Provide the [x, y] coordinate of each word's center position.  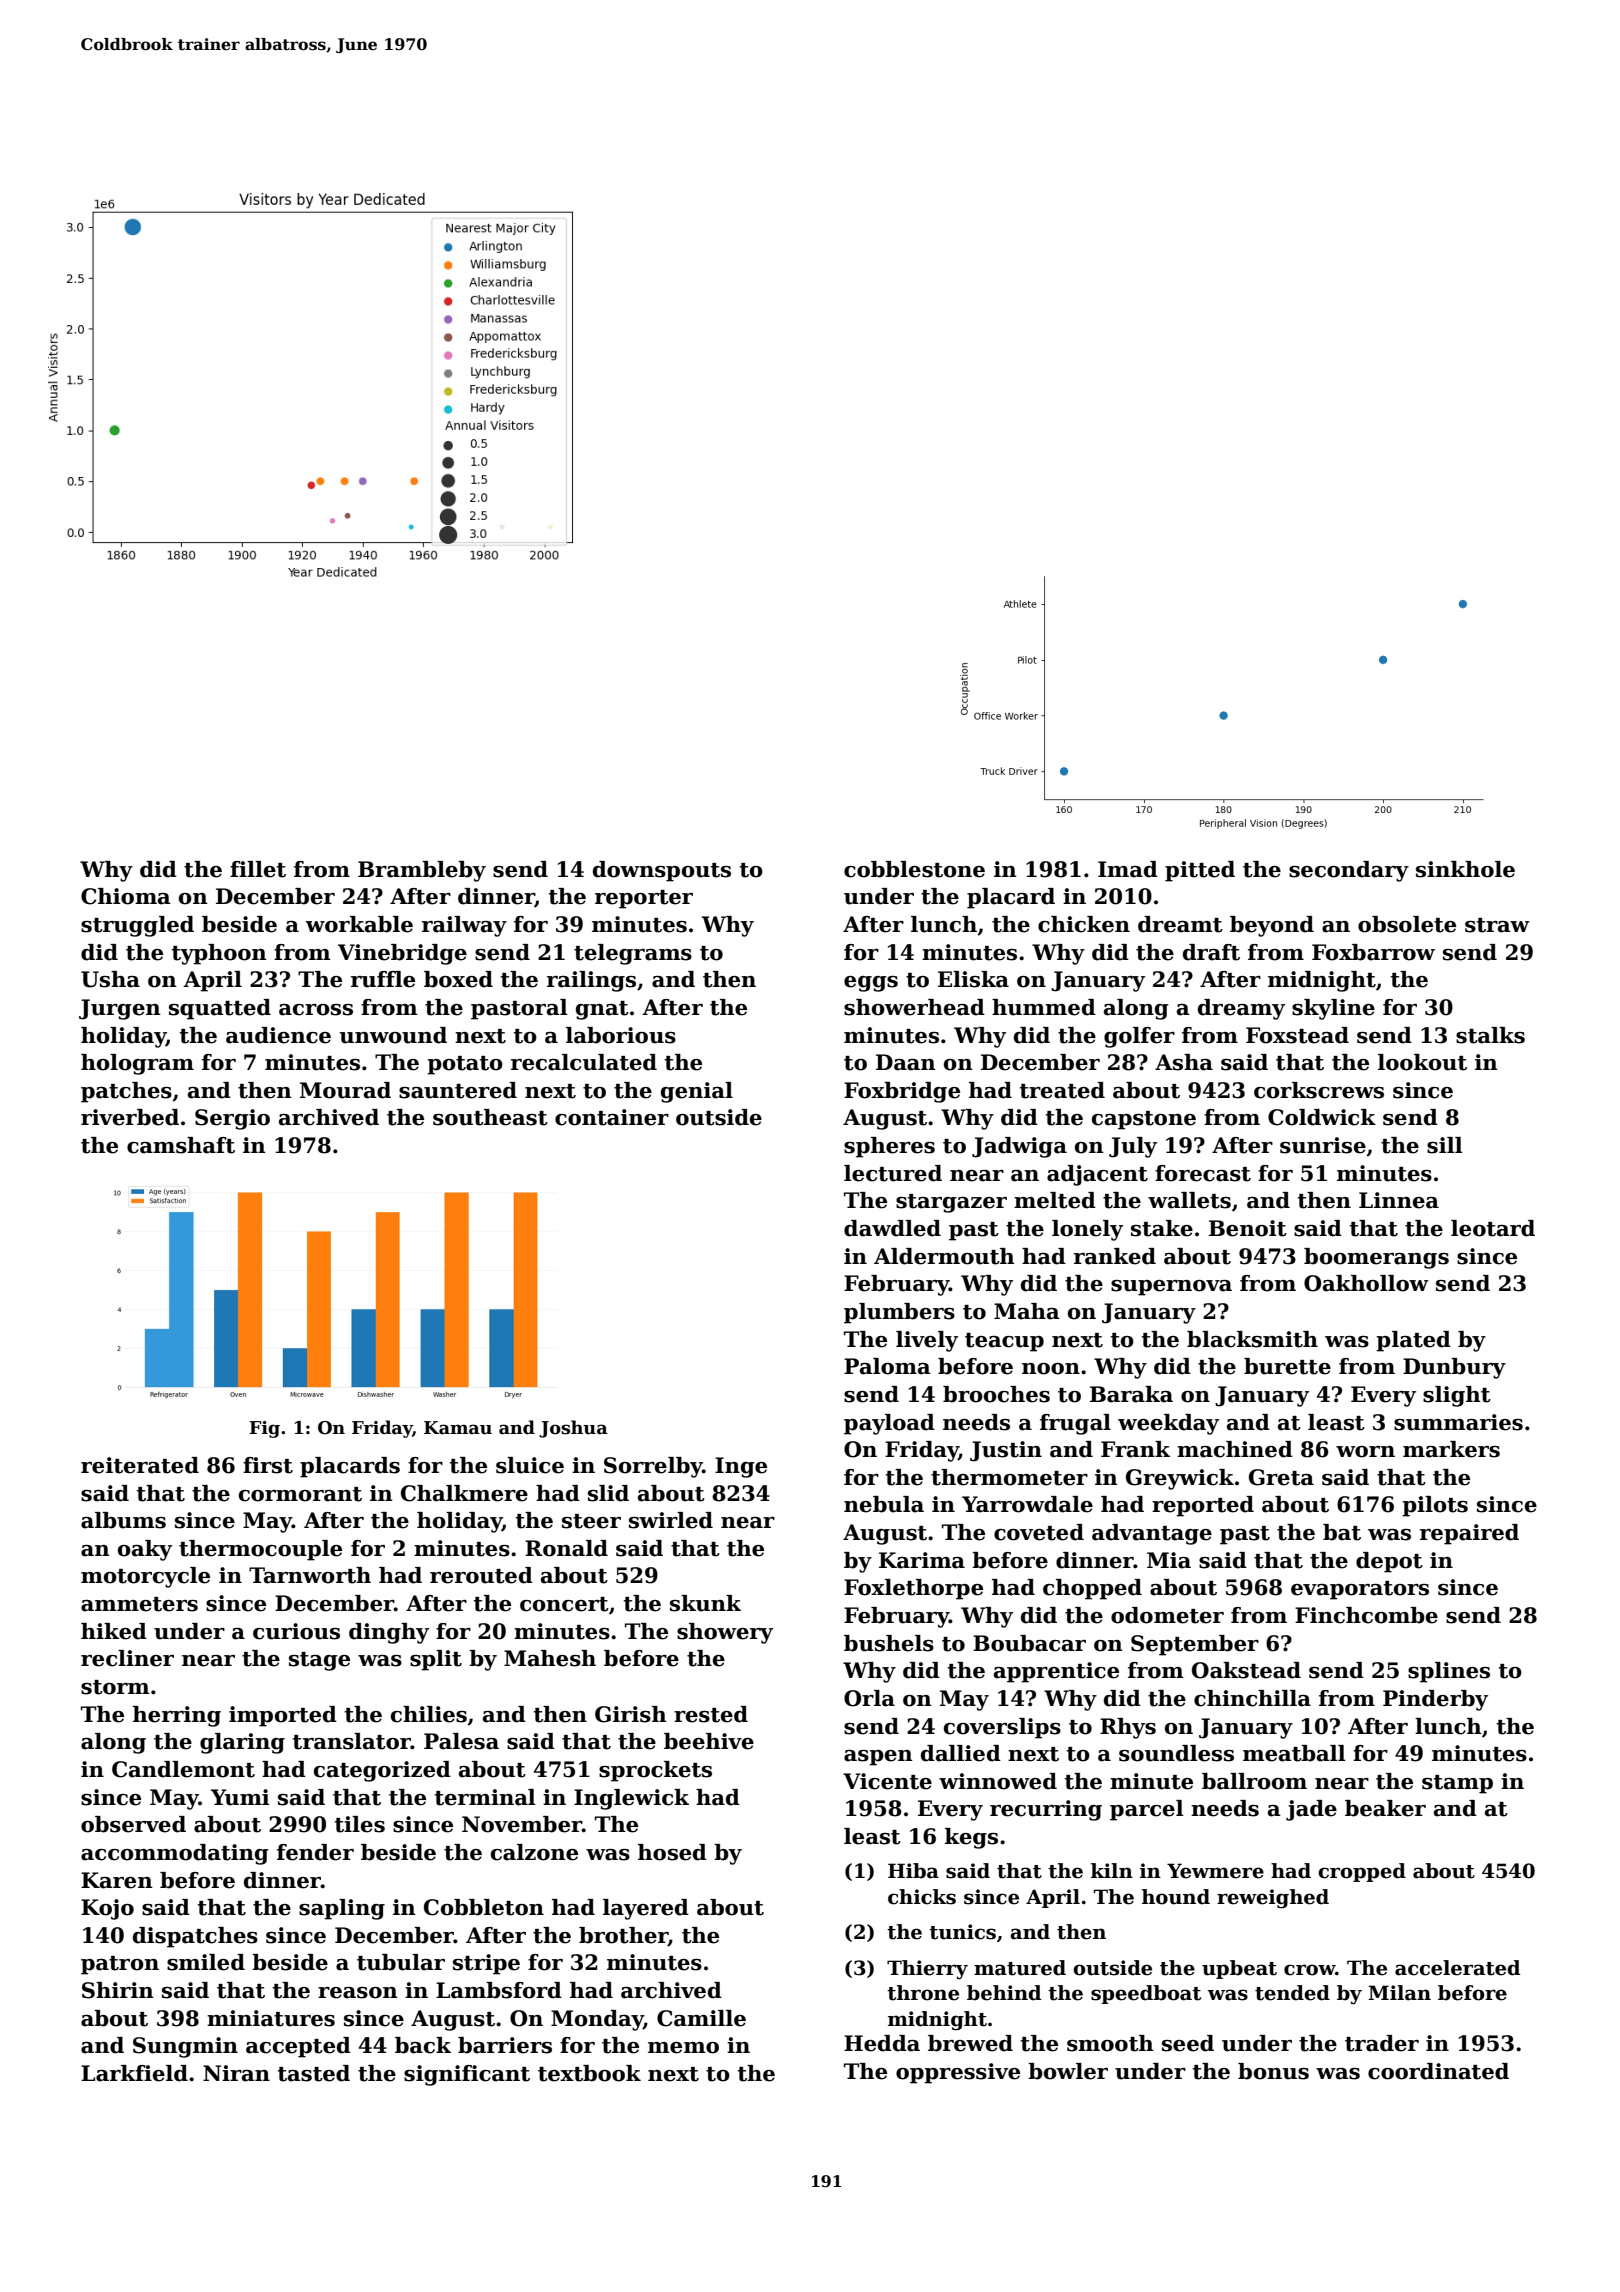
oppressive [958, 2073]
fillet [258, 869]
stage [319, 1661]
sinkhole [1465, 869]
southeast [490, 1117]
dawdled [892, 1228]
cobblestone [914, 869]
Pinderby [1435, 1700]
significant [467, 2075]
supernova [1171, 1288]
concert [564, 1604]
